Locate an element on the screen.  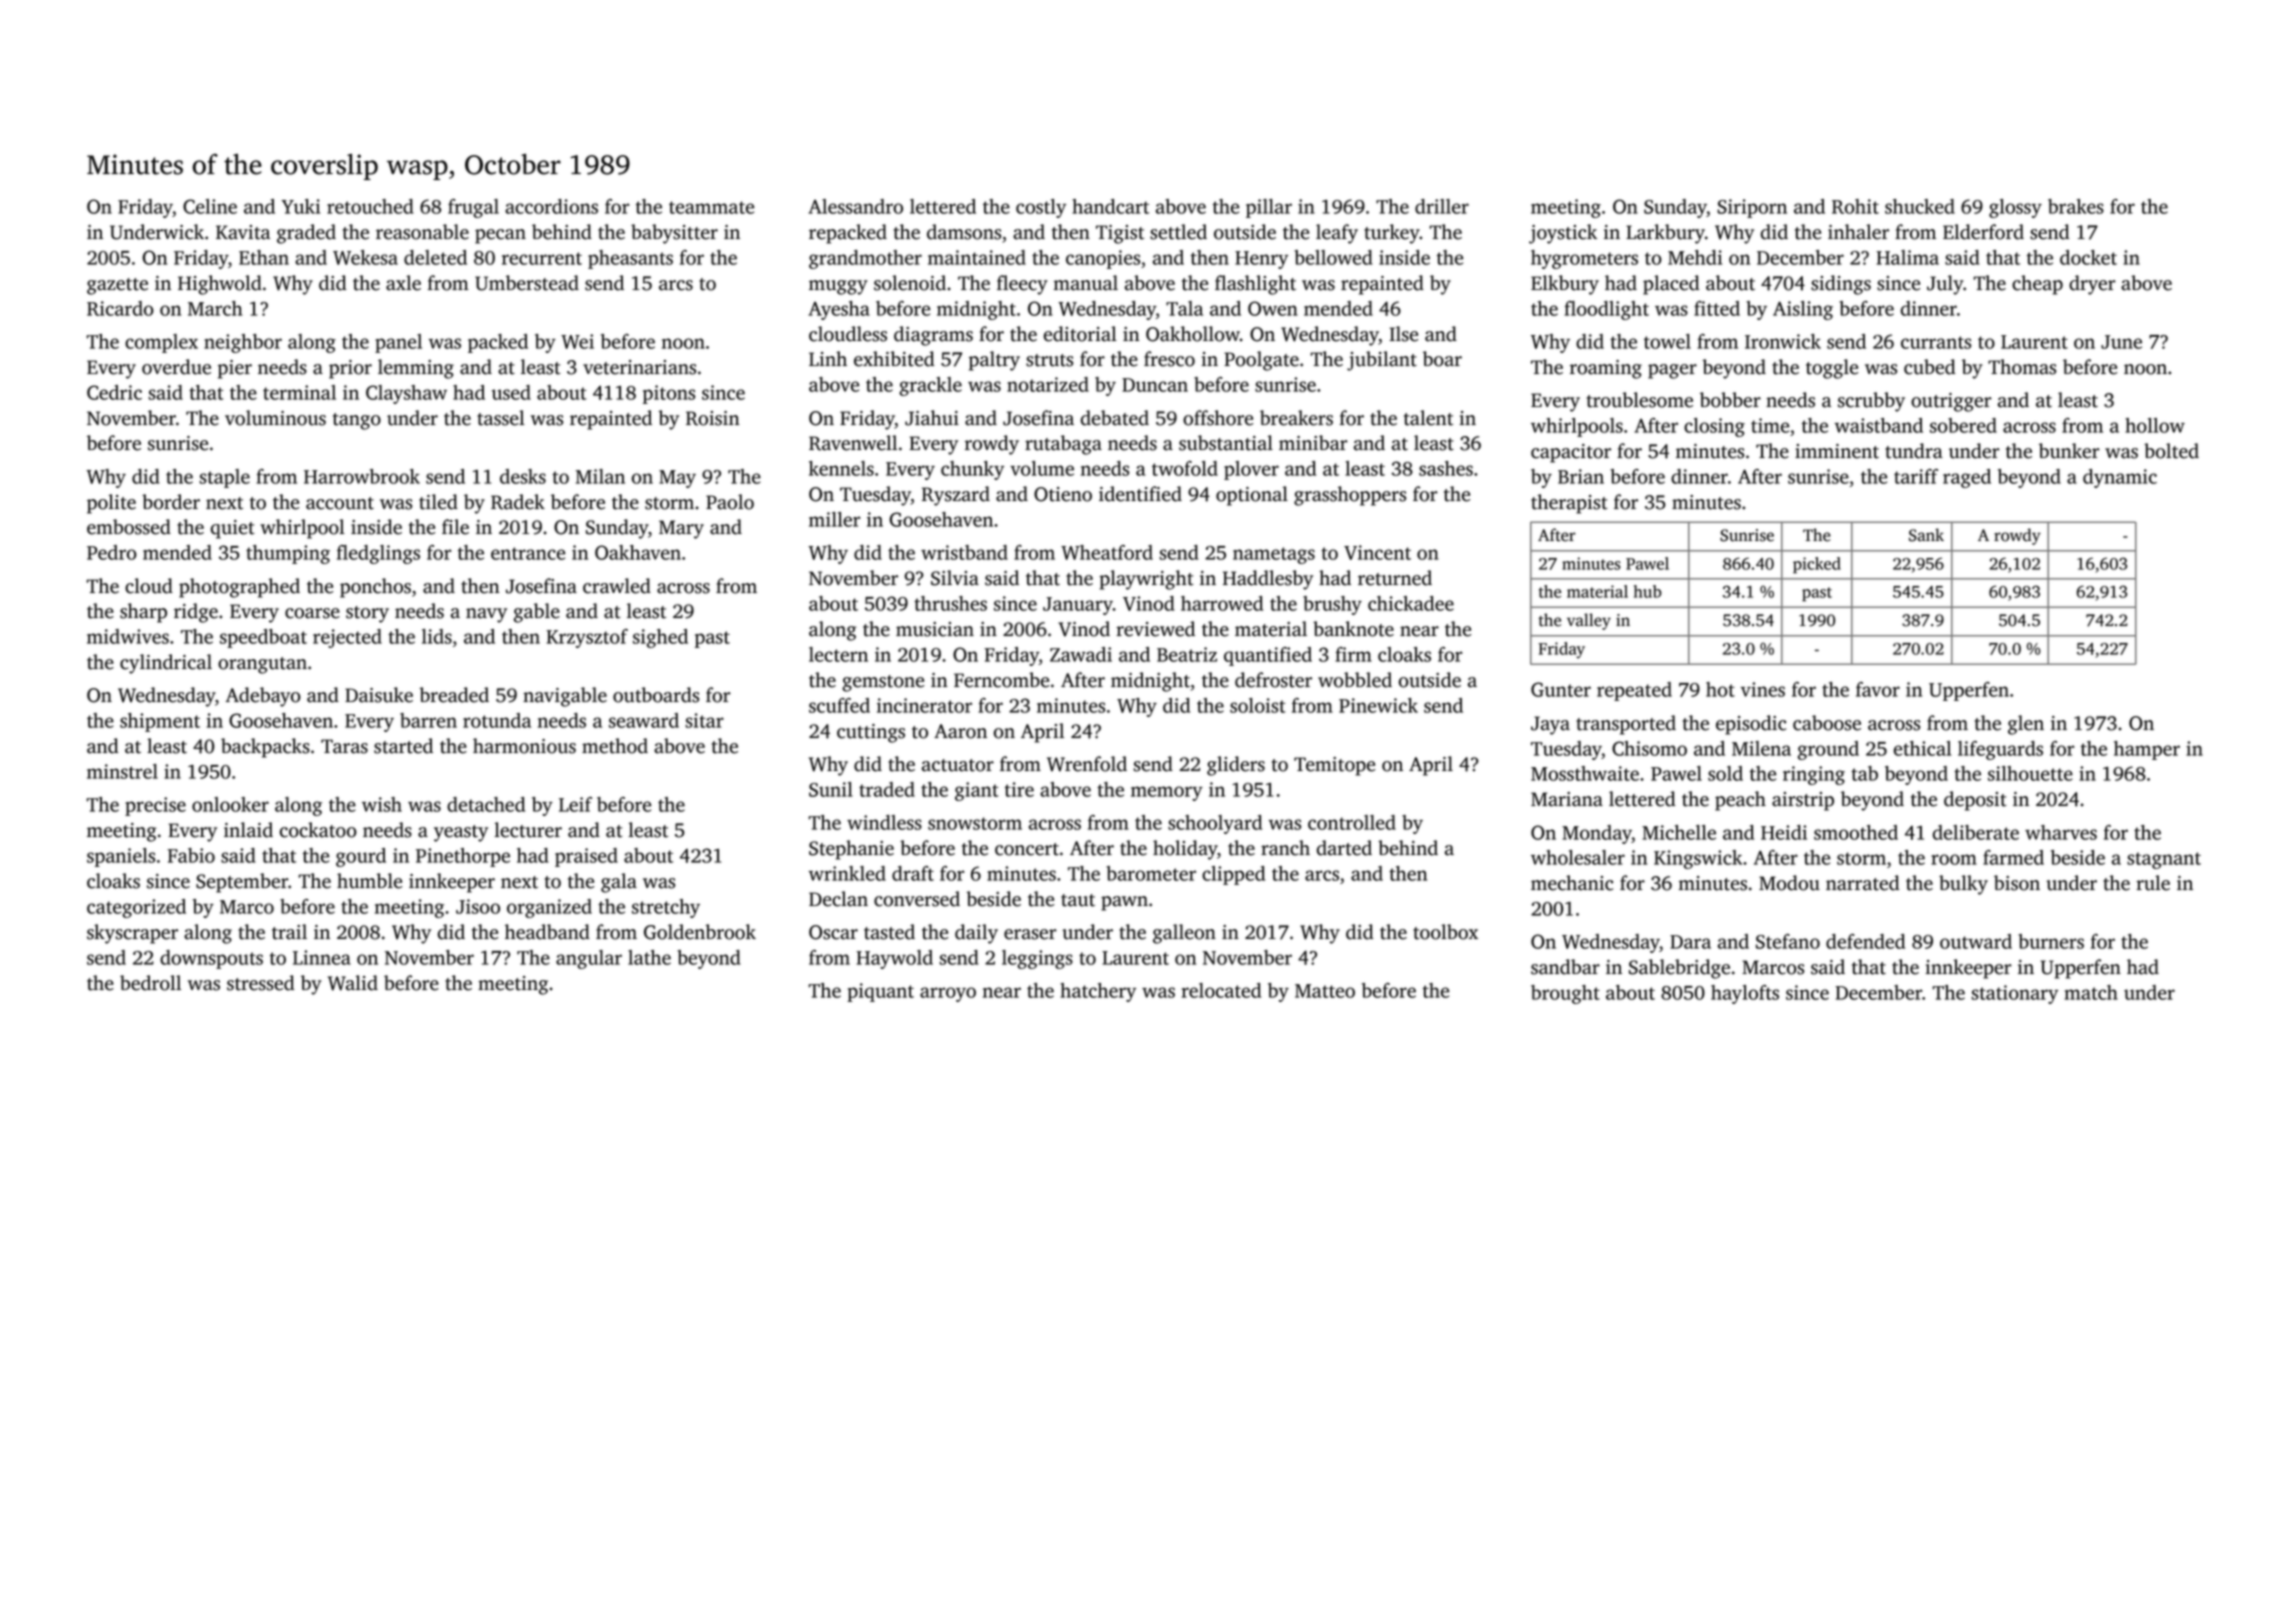
valley is located at coordinates (1589, 621).
